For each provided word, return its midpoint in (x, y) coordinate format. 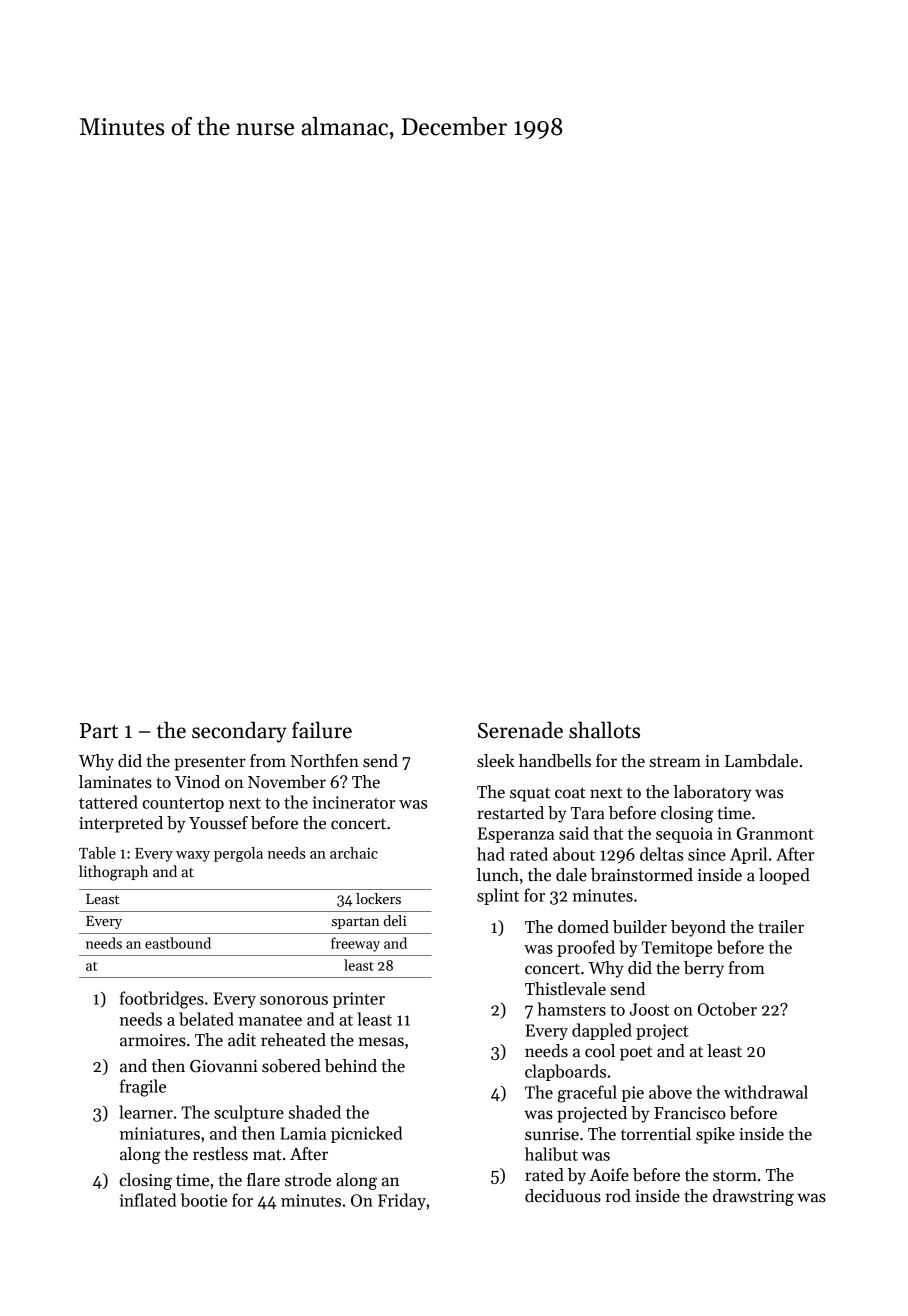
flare (263, 1180)
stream (675, 762)
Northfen (325, 761)
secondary (239, 732)
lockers (378, 898)
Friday (402, 1201)
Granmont (775, 833)
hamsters (572, 1009)
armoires (153, 1040)
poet (636, 1053)
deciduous (563, 1196)
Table (97, 853)
